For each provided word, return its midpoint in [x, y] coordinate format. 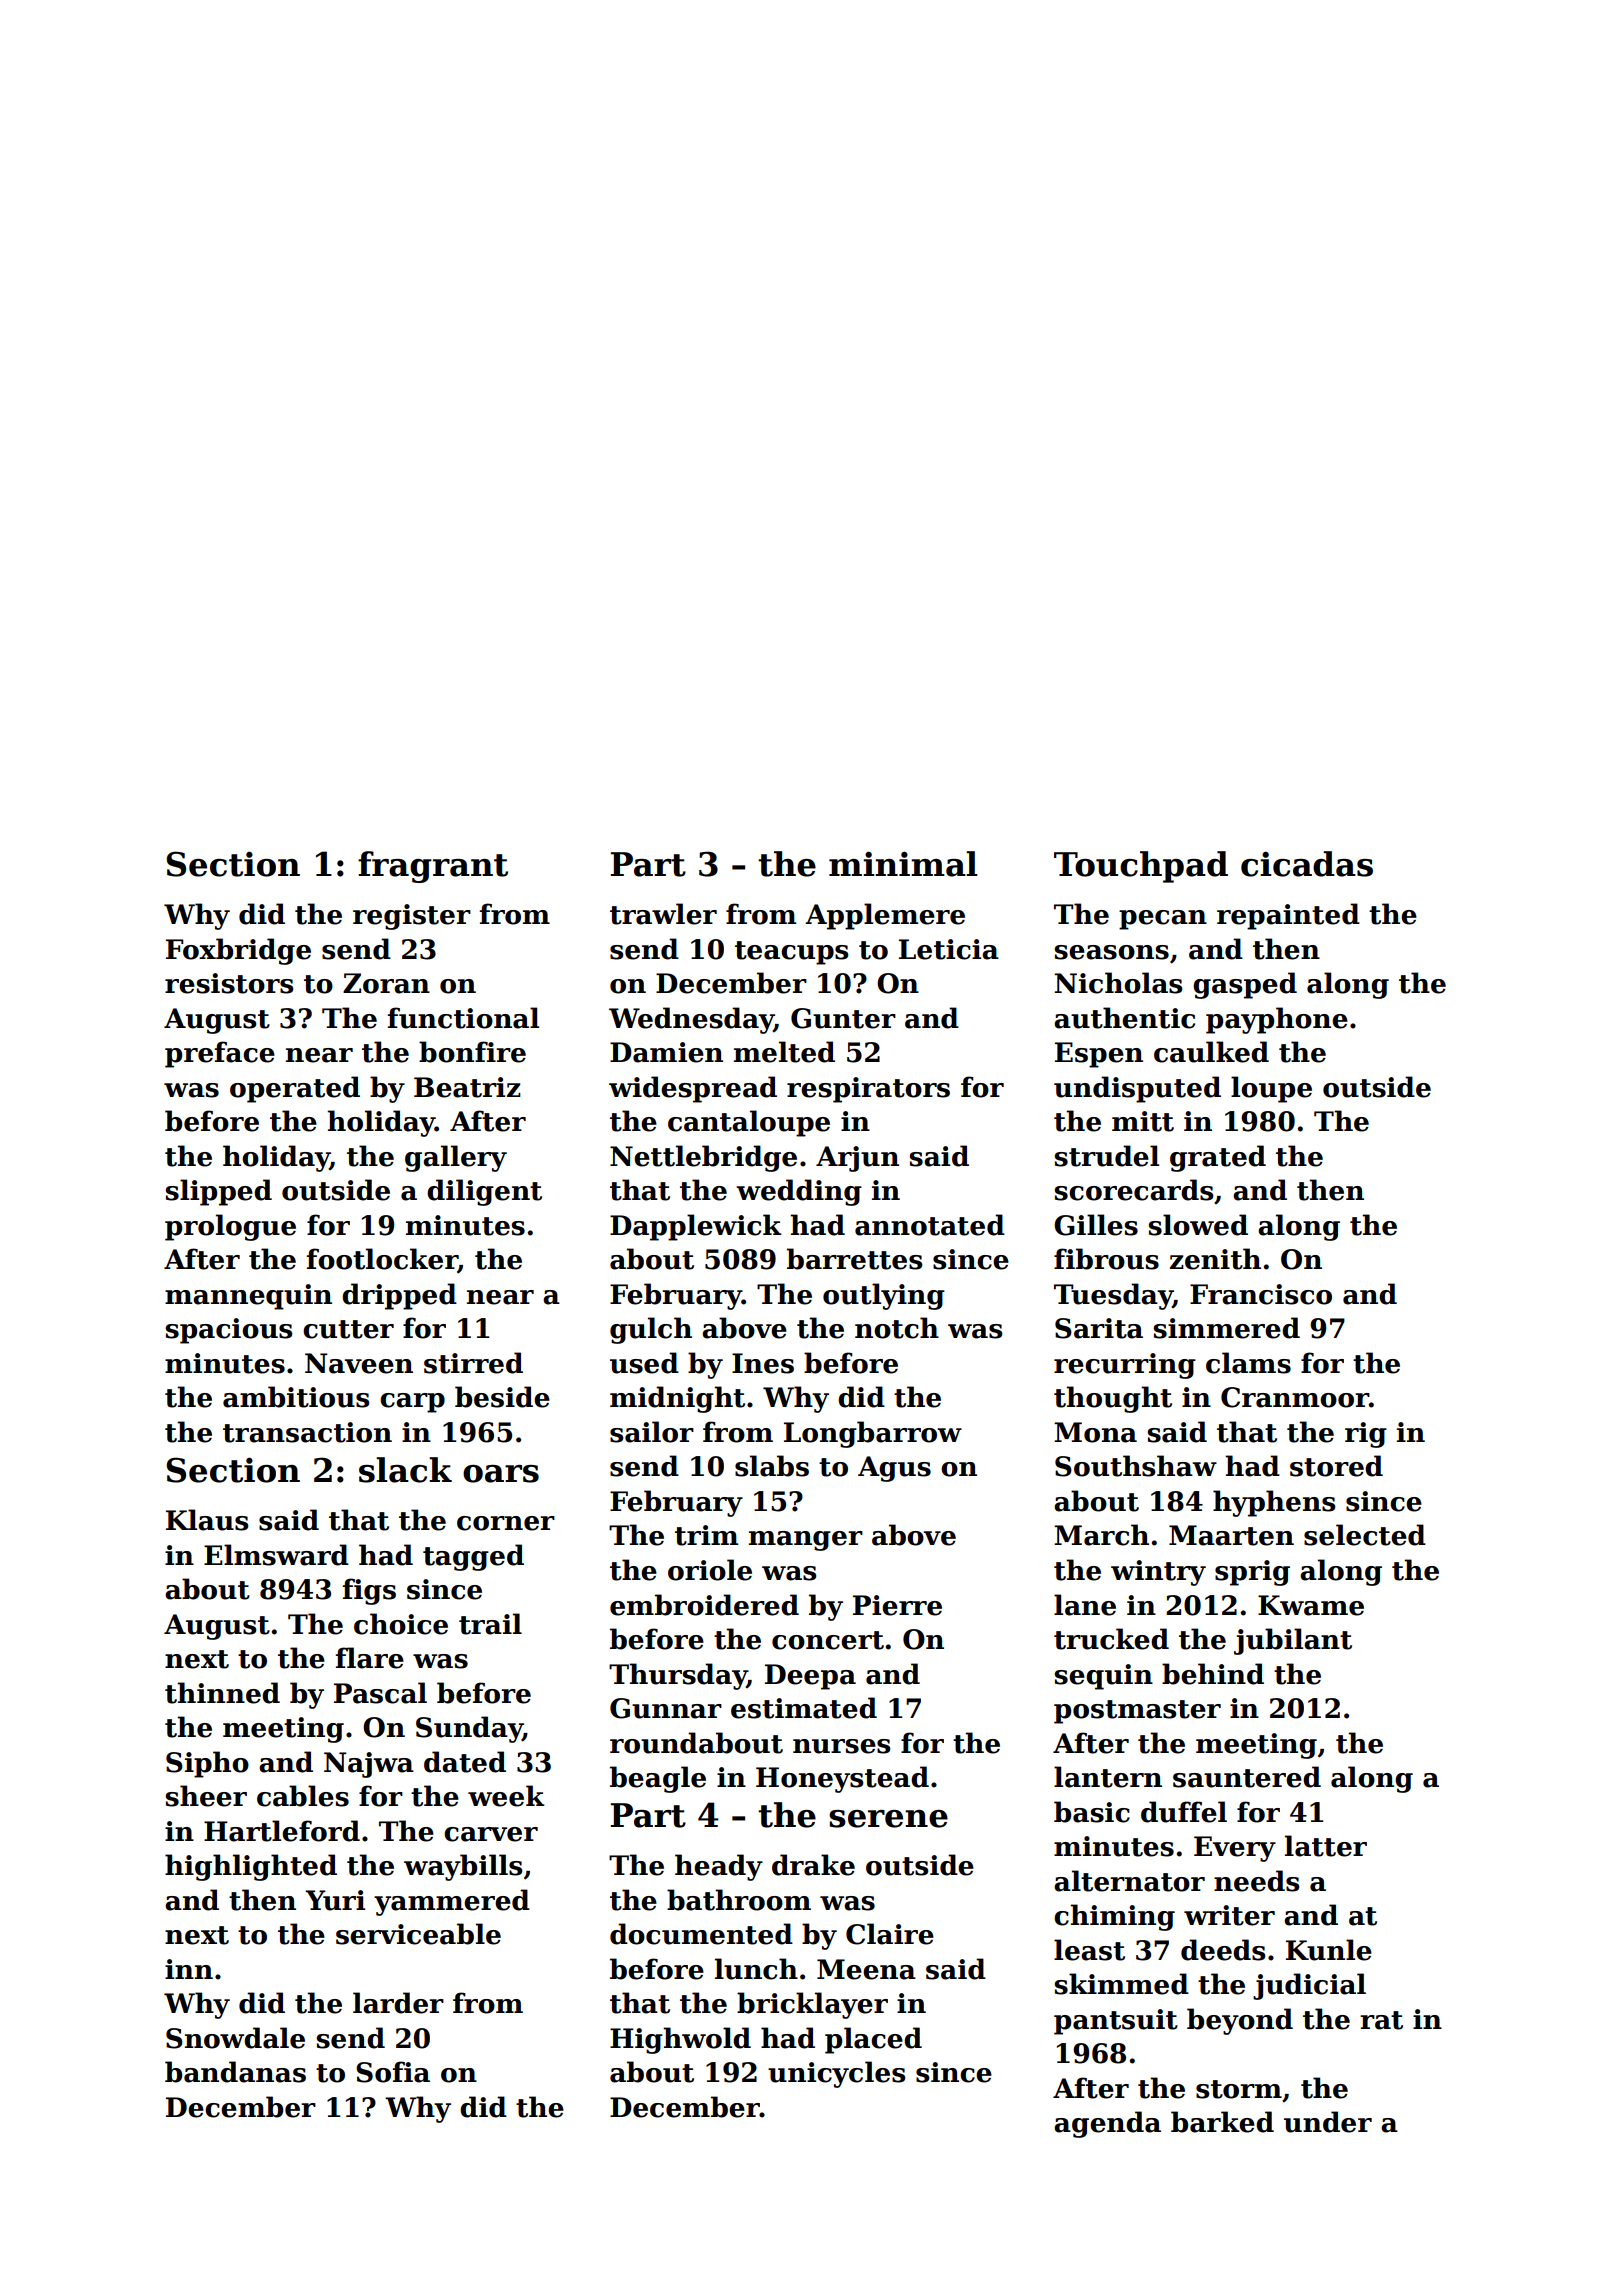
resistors [229, 983]
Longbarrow [873, 1434]
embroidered [704, 1605]
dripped [399, 1296]
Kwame [1311, 1605]
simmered [1226, 1328]
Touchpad [1141, 867]
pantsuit [1116, 2022]
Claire [890, 1934]
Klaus [207, 1520]
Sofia [393, 2072]
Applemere [885, 916]
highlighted [251, 1867]
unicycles [836, 2074]
